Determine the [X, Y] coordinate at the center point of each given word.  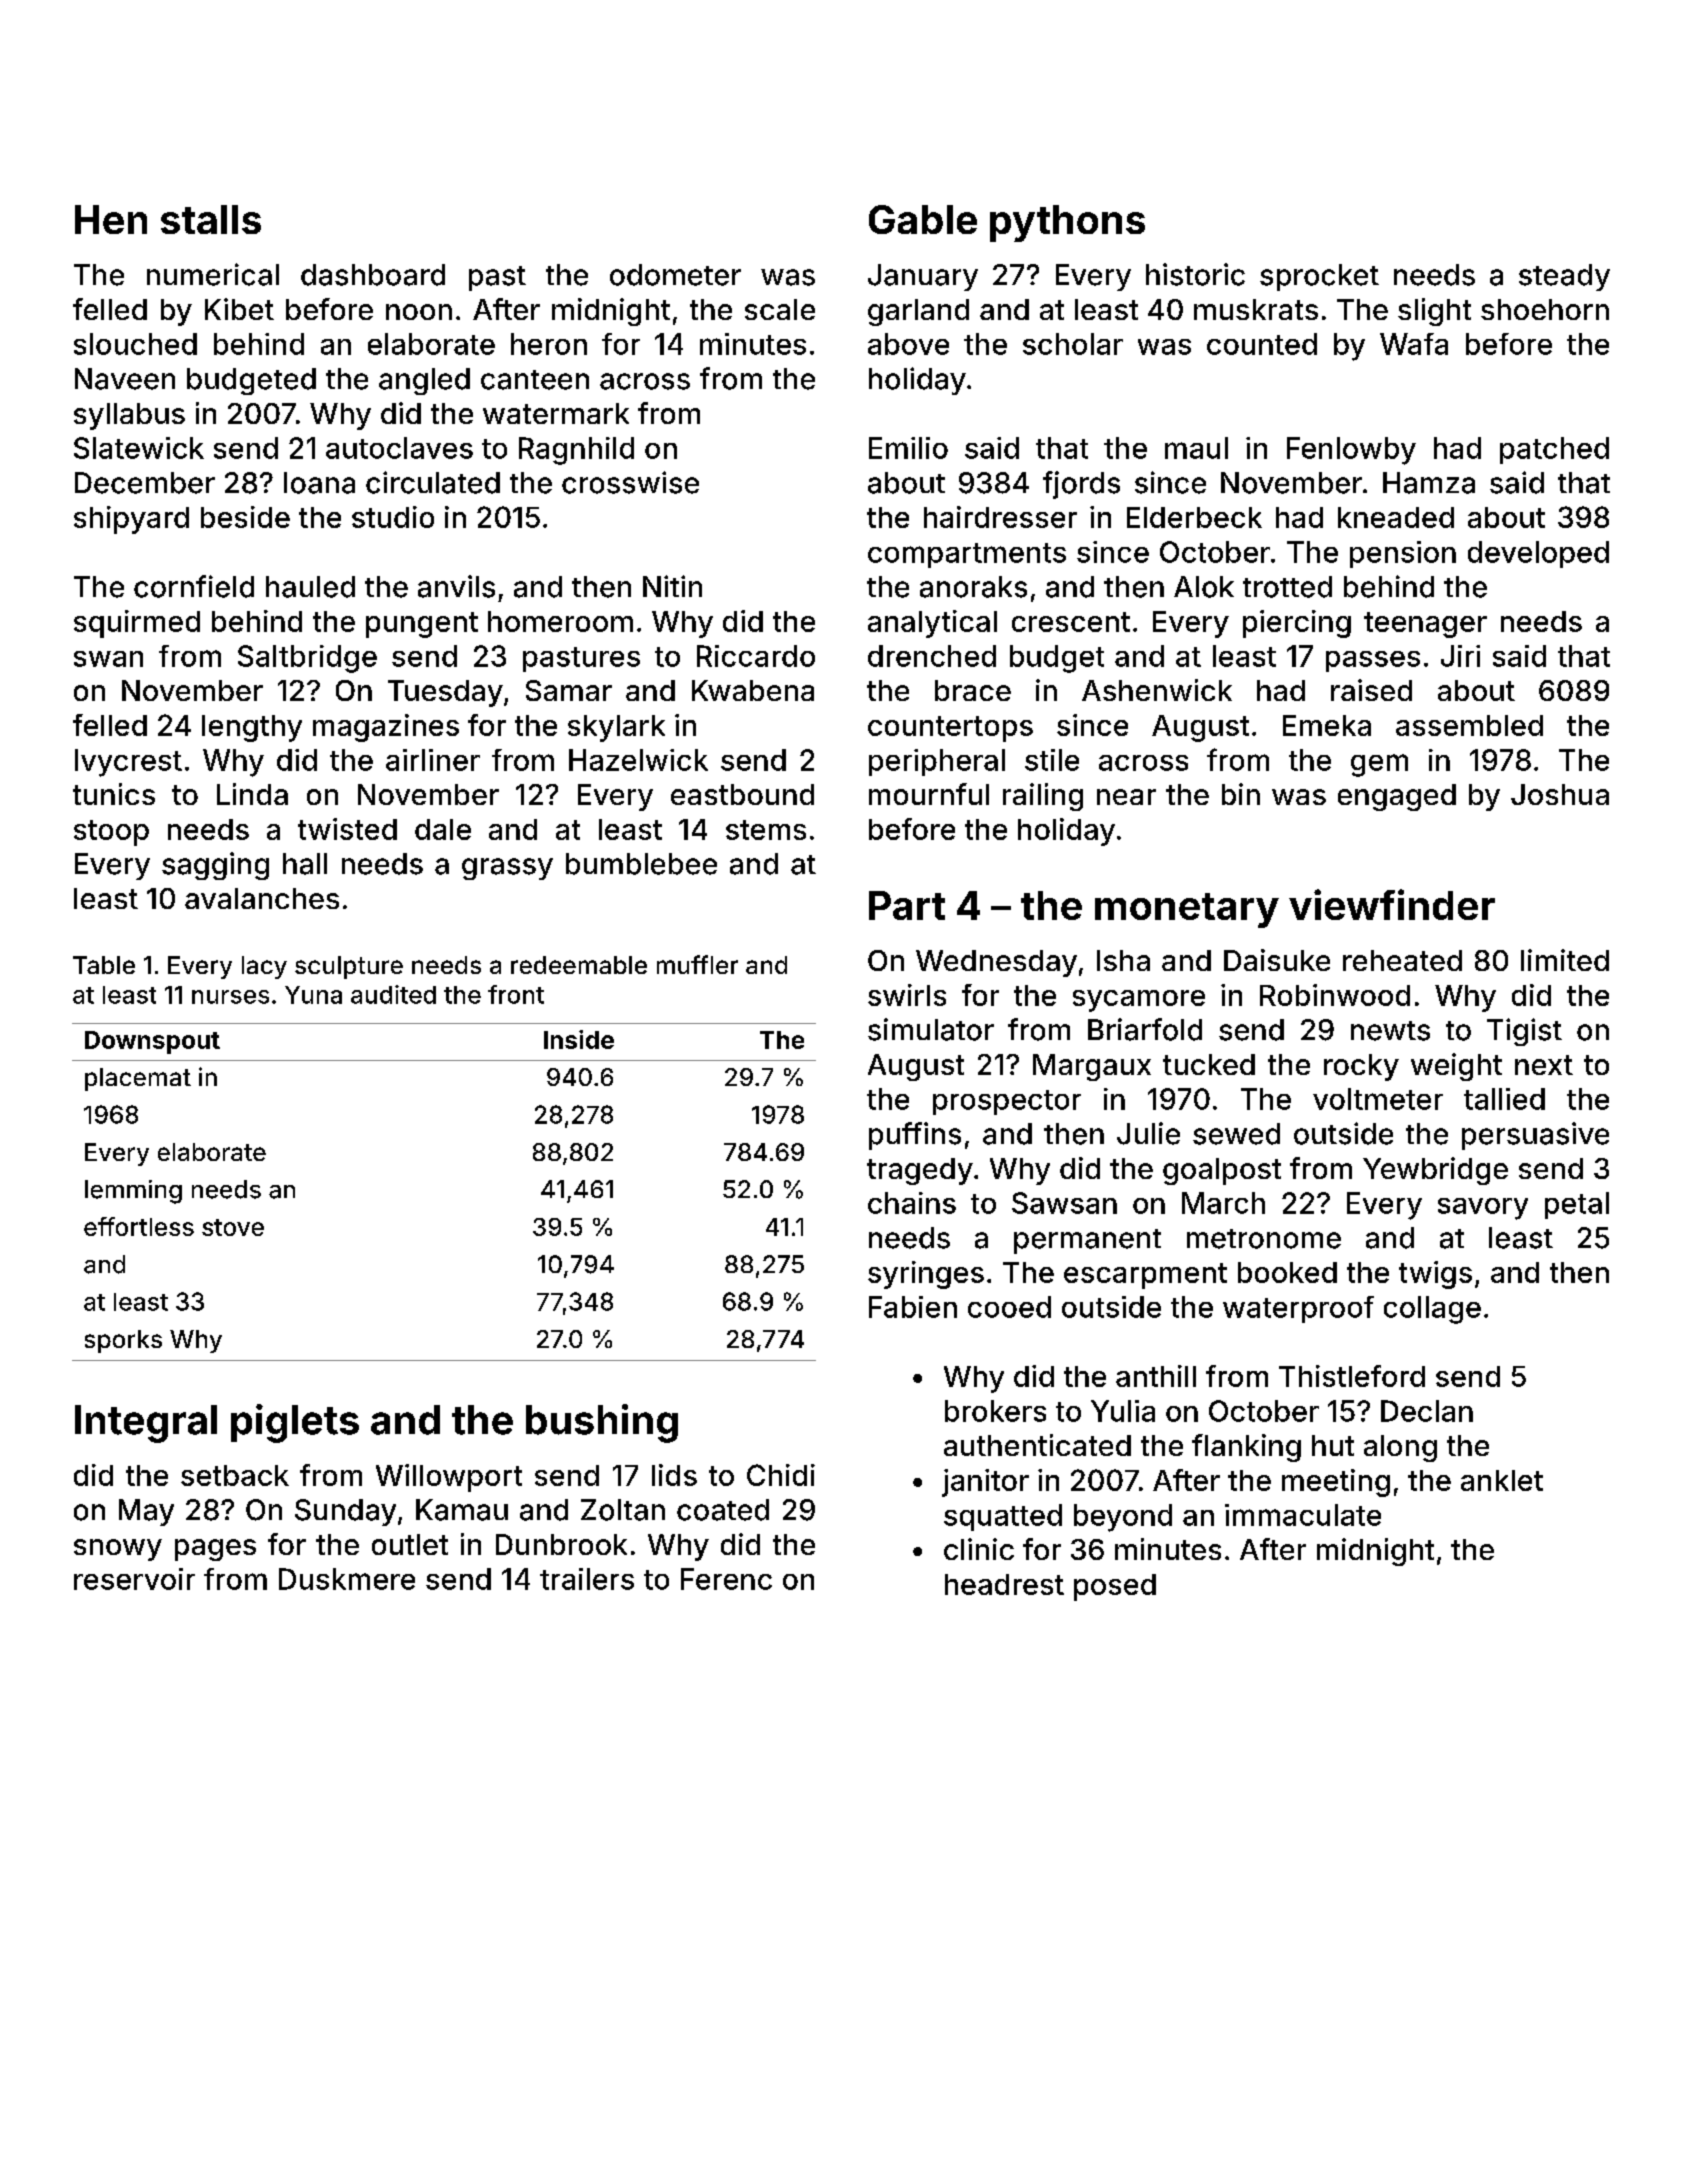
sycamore [1139, 1001]
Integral [146, 1424]
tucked [1209, 1064]
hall [305, 864]
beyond [1123, 1518]
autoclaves [399, 448]
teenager [1425, 625]
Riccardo [756, 656]
